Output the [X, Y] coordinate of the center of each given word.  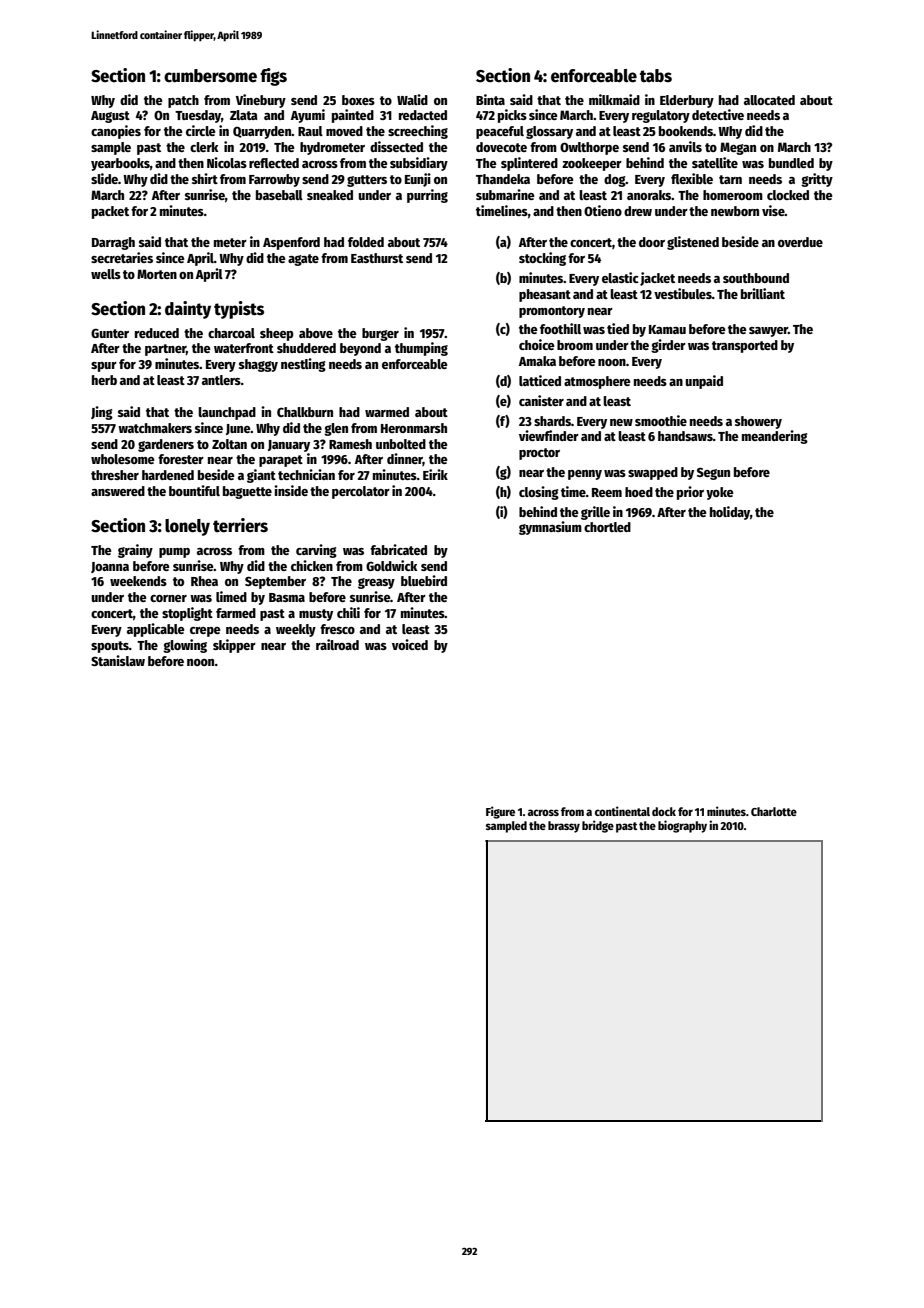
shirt [205, 178]
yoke [720, 493]
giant [261, 476]
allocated [769, 100]
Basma [287, 597]
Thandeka [503, 179]
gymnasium [550, 528]
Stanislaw [118, 660]
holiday [730, 513]
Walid [412, 99]
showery [758, 422]
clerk [204, 147]
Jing [102, 413]
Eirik [435, 474]
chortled [607, 527]
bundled [791, 163]
